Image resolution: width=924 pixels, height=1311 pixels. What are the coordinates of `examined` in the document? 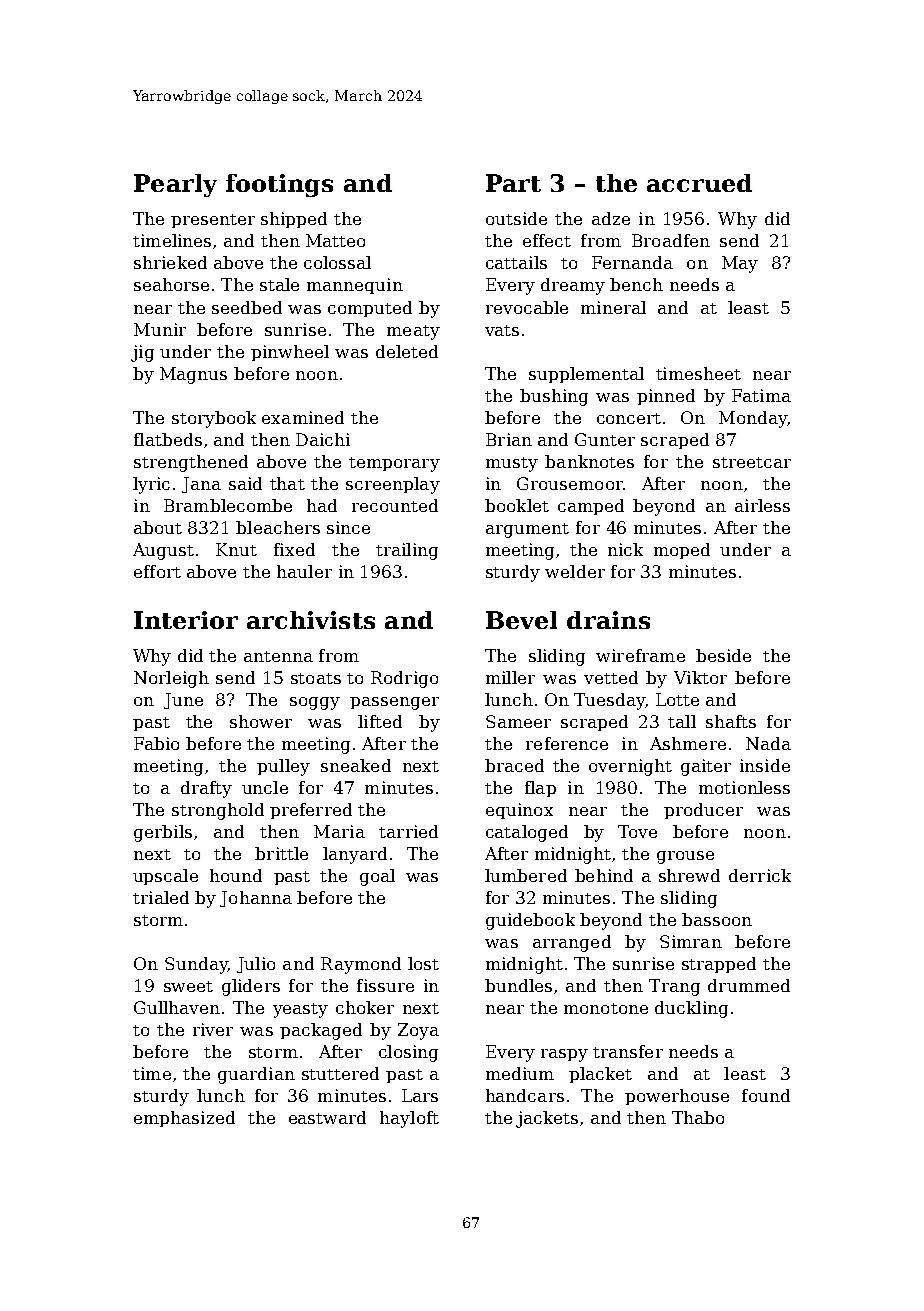 It's located at (303, 417).
